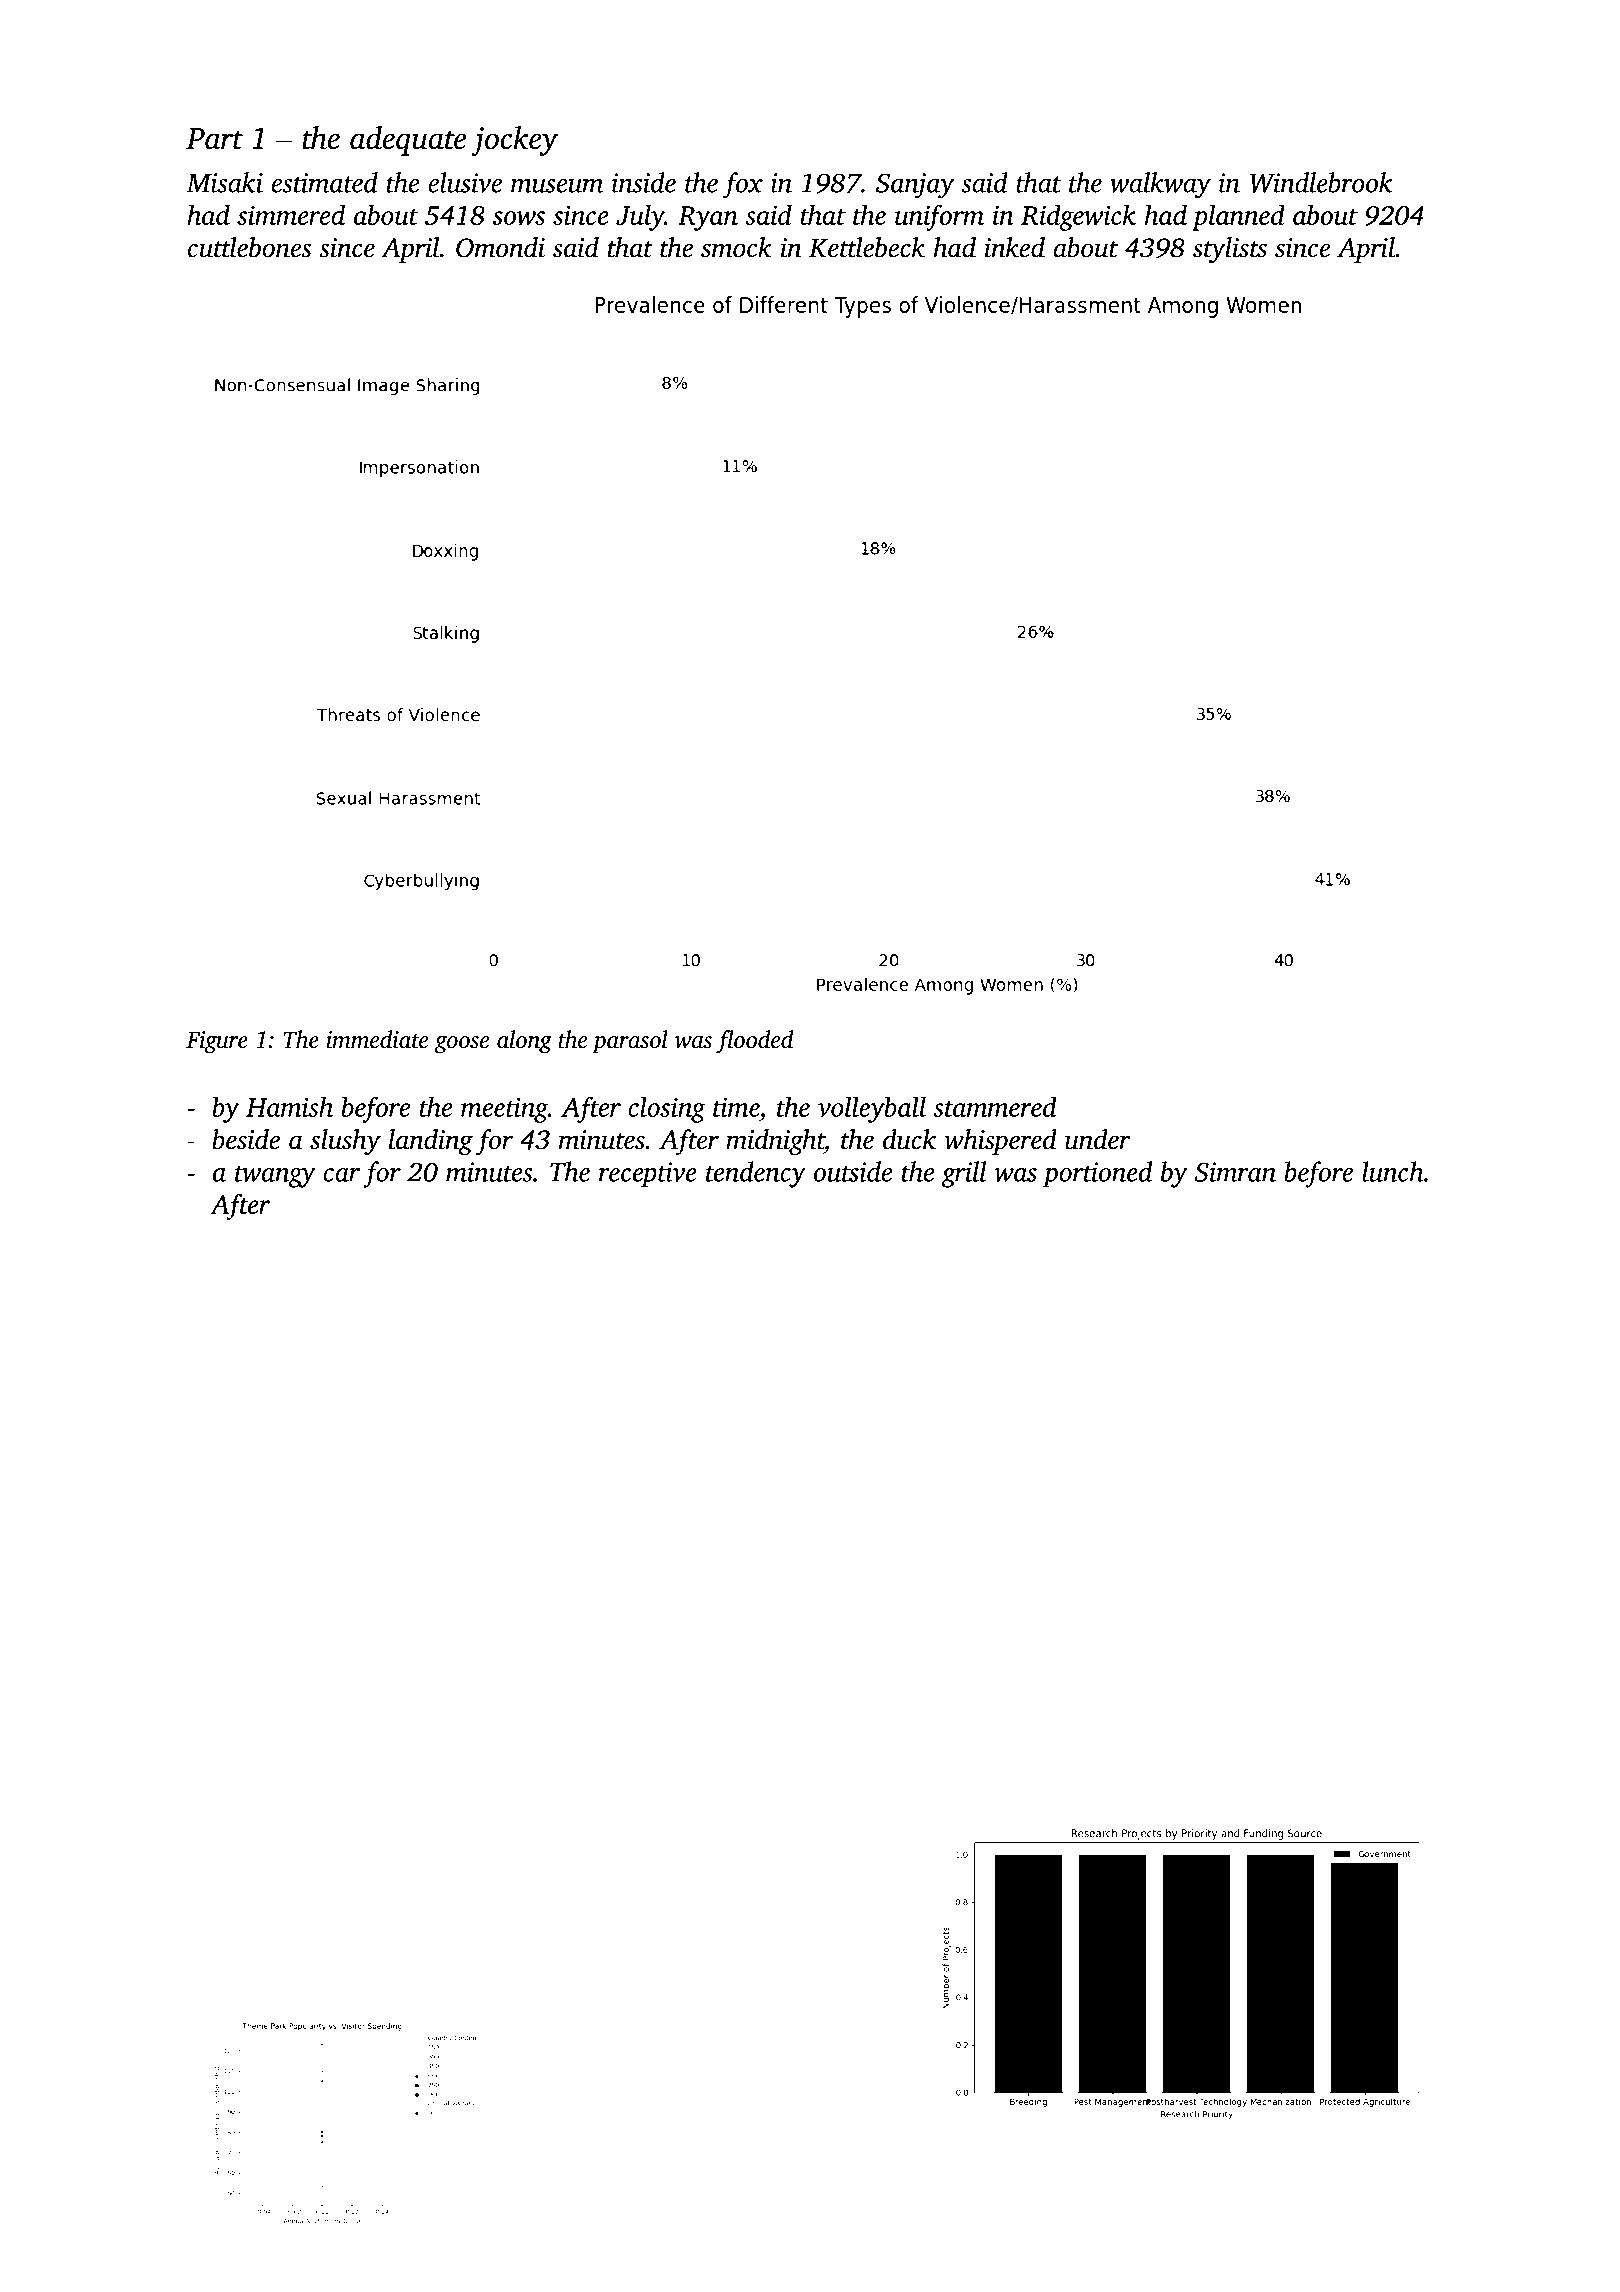 The width and height of the document is (1620, 2292). What do you see at coordinates (1235, 1172) in the document?
I see `Simran` at bounding box center [1235, 1172].
